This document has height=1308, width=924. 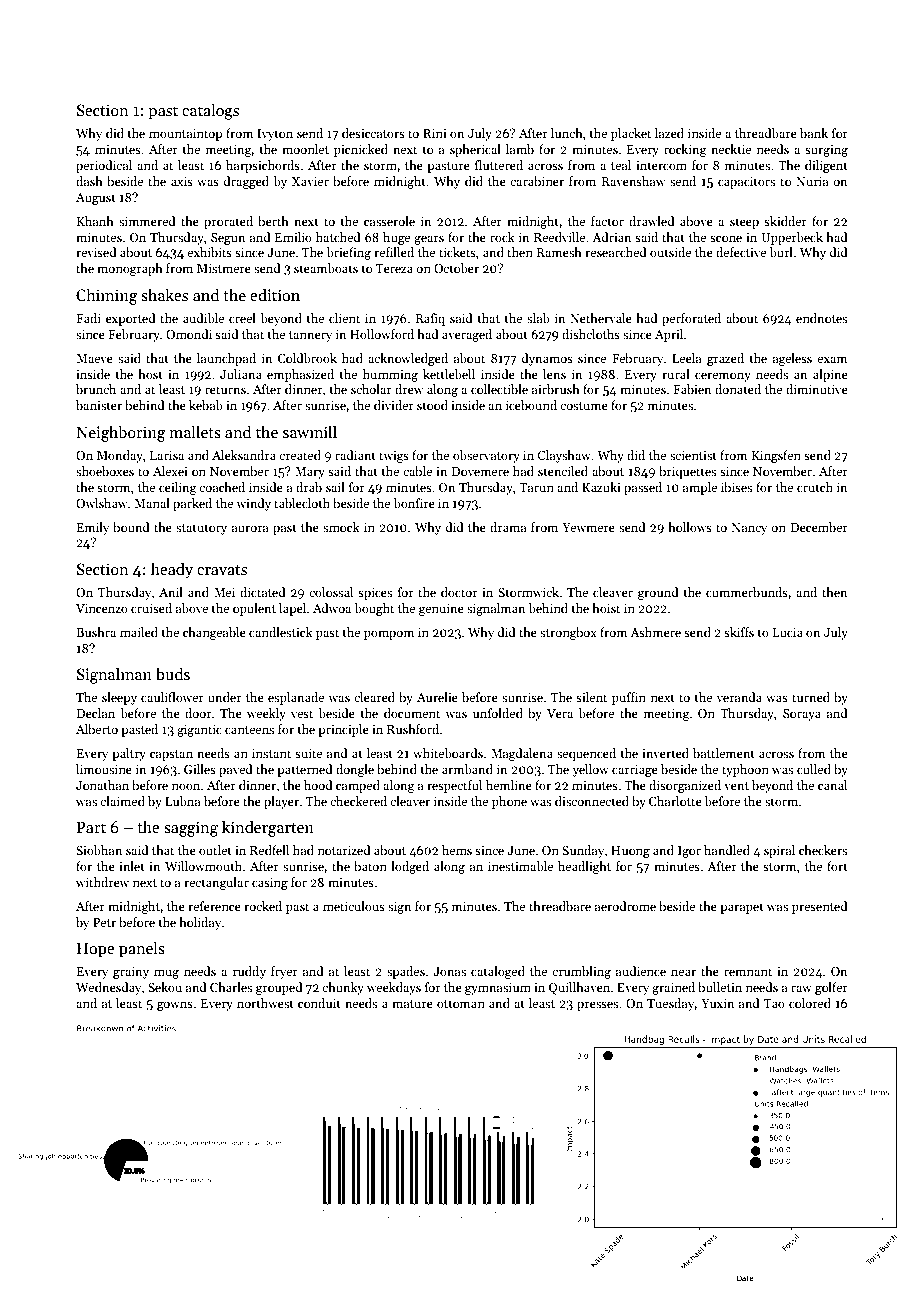 What do you see at coordinates (435, 133) in the document?
I see `Rini` at bounding box center [435, 133].
